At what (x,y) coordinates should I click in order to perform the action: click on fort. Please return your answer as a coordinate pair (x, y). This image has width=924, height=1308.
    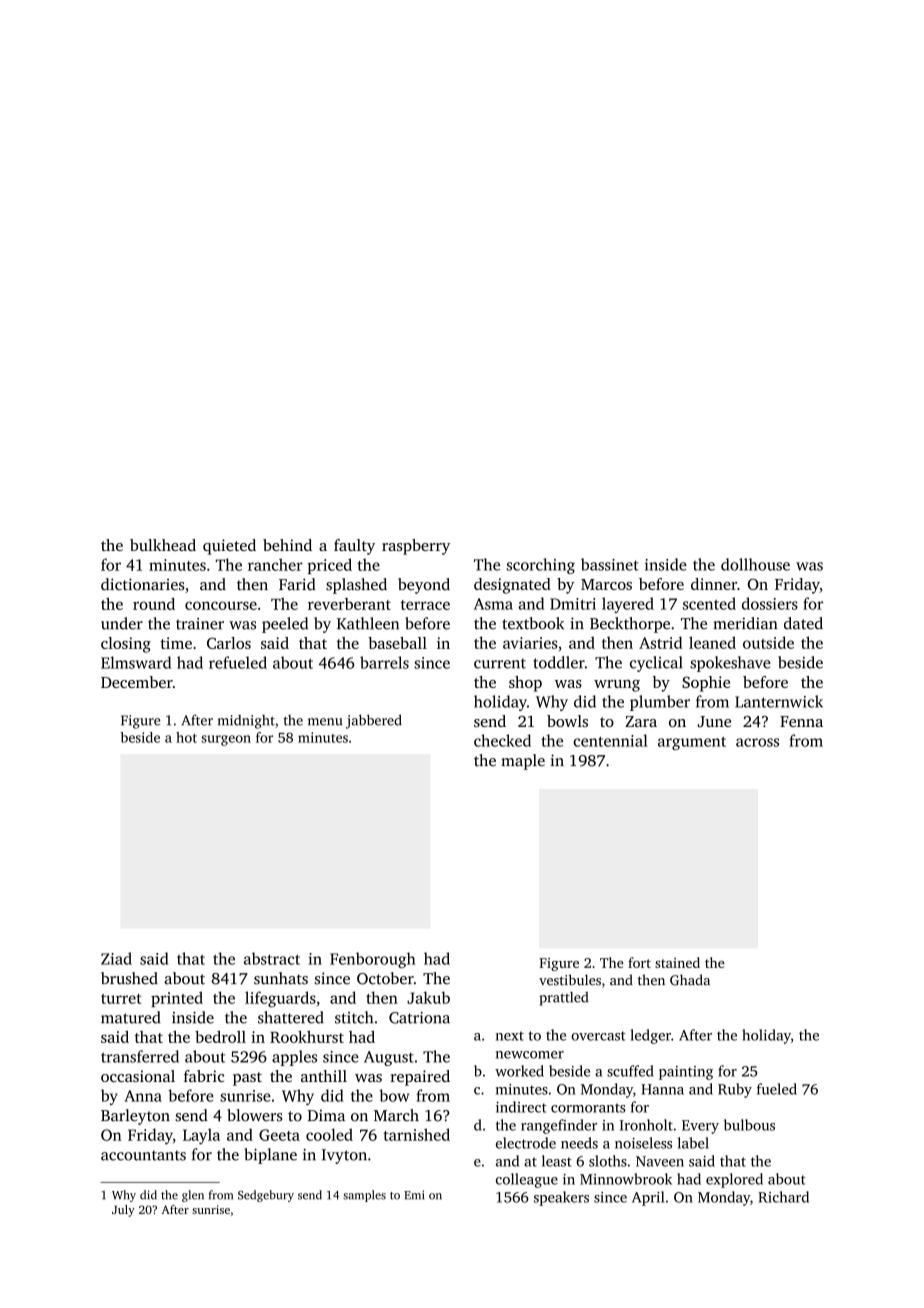
    Looking at the image, I should click on (639, 962).
